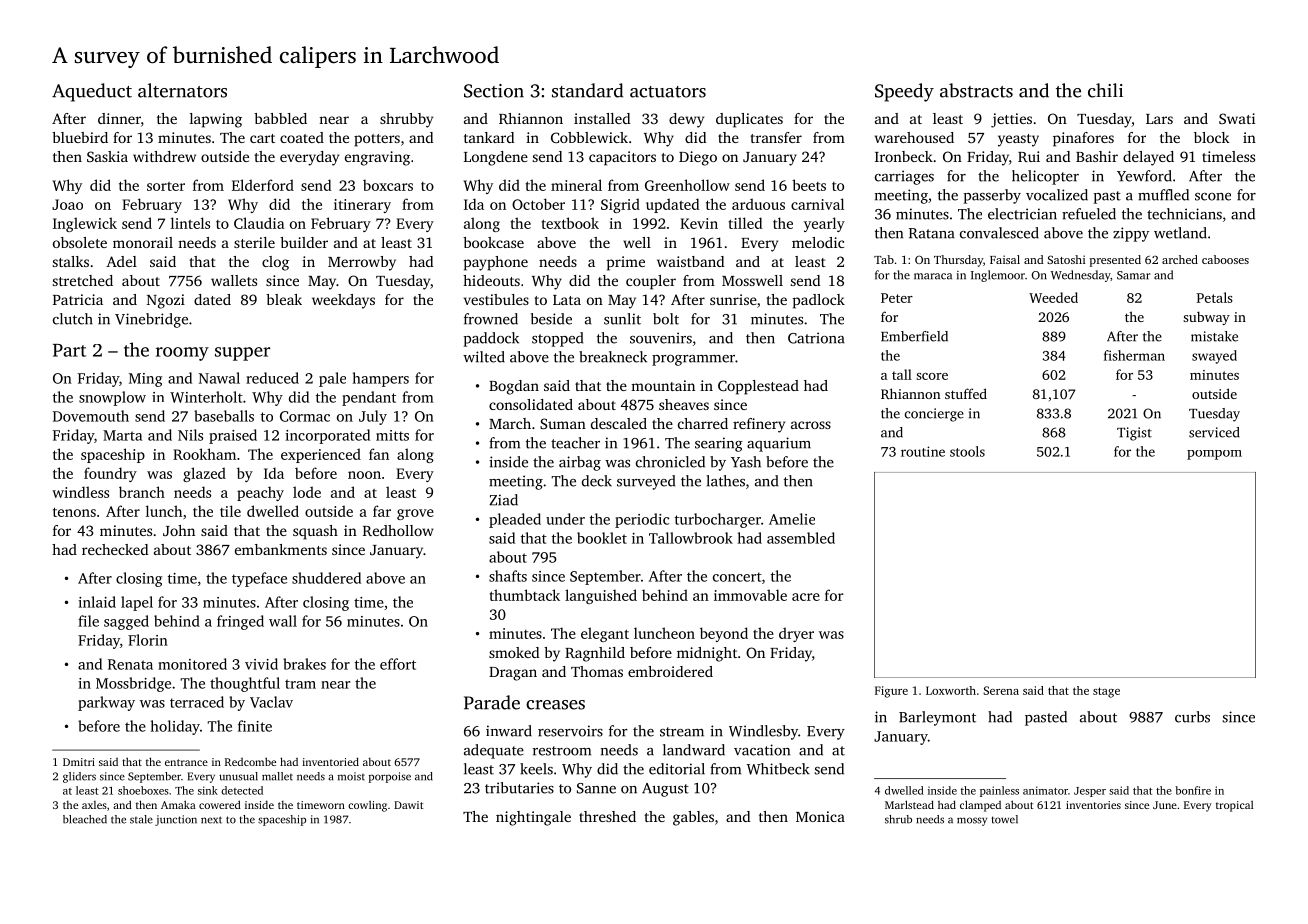 This screenshot has width=1308, height=924. Describe the element at coordinates (914, 336) in the screenshot. I see `Emberfield` at that location.
